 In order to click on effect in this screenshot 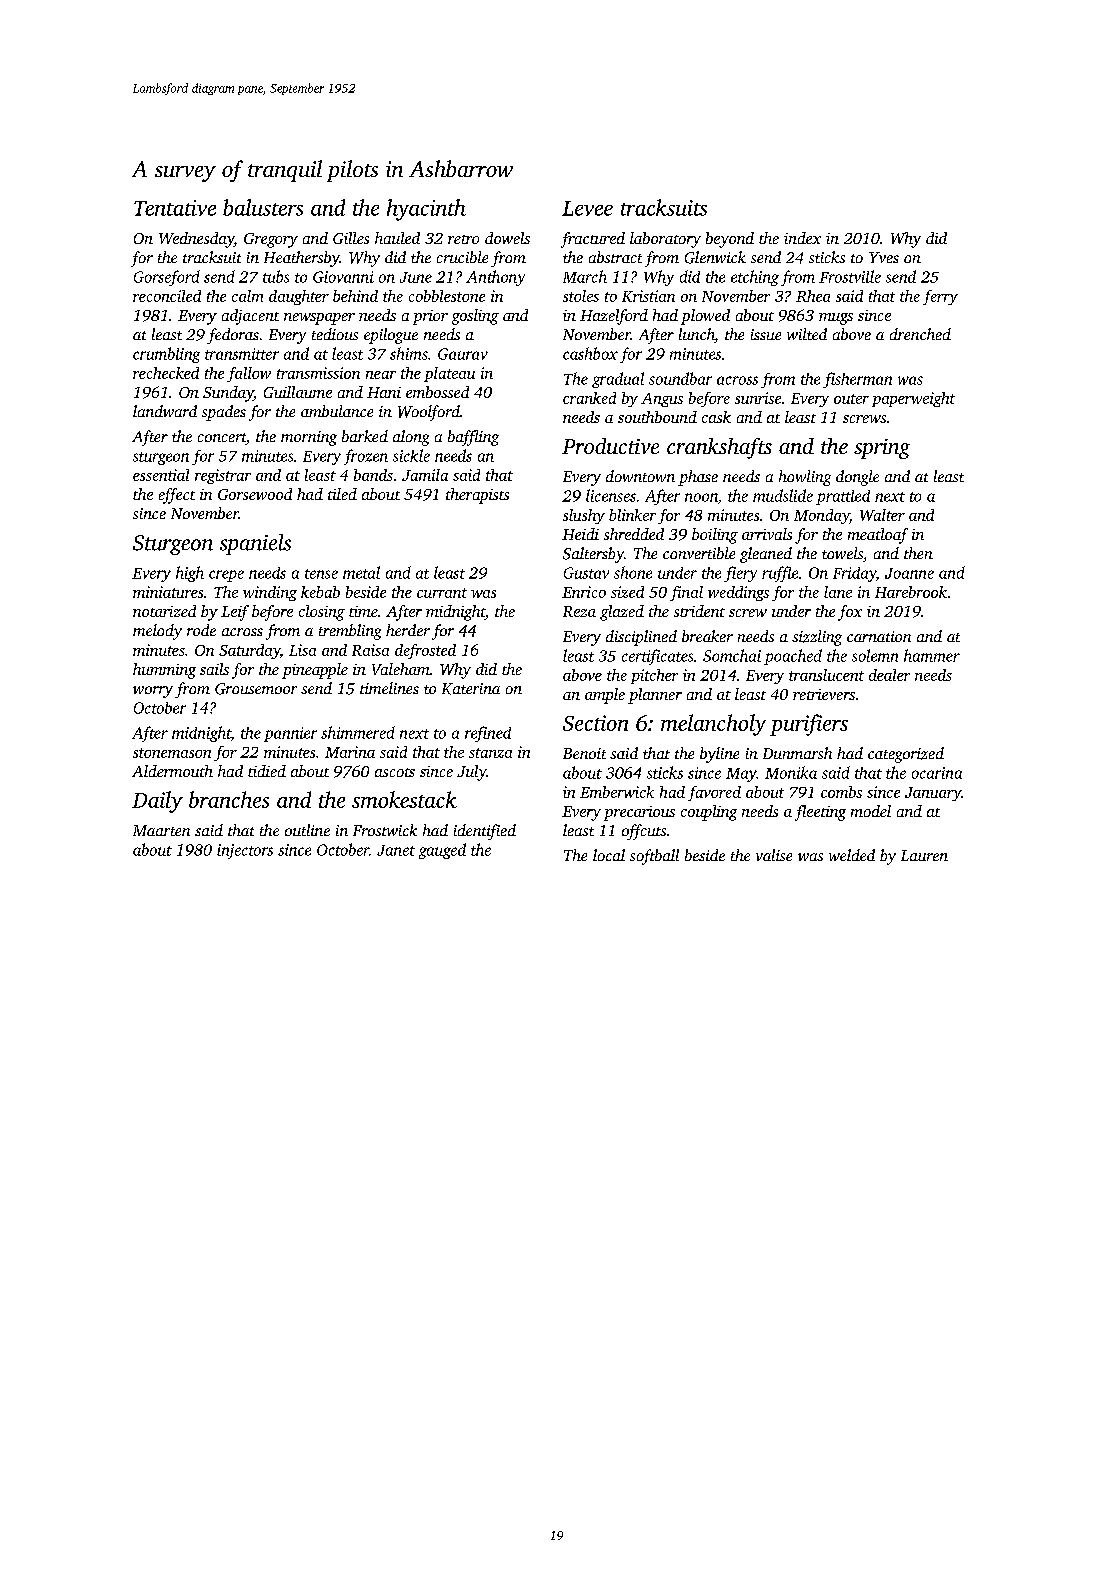, I will do `click(177, 496)`.
